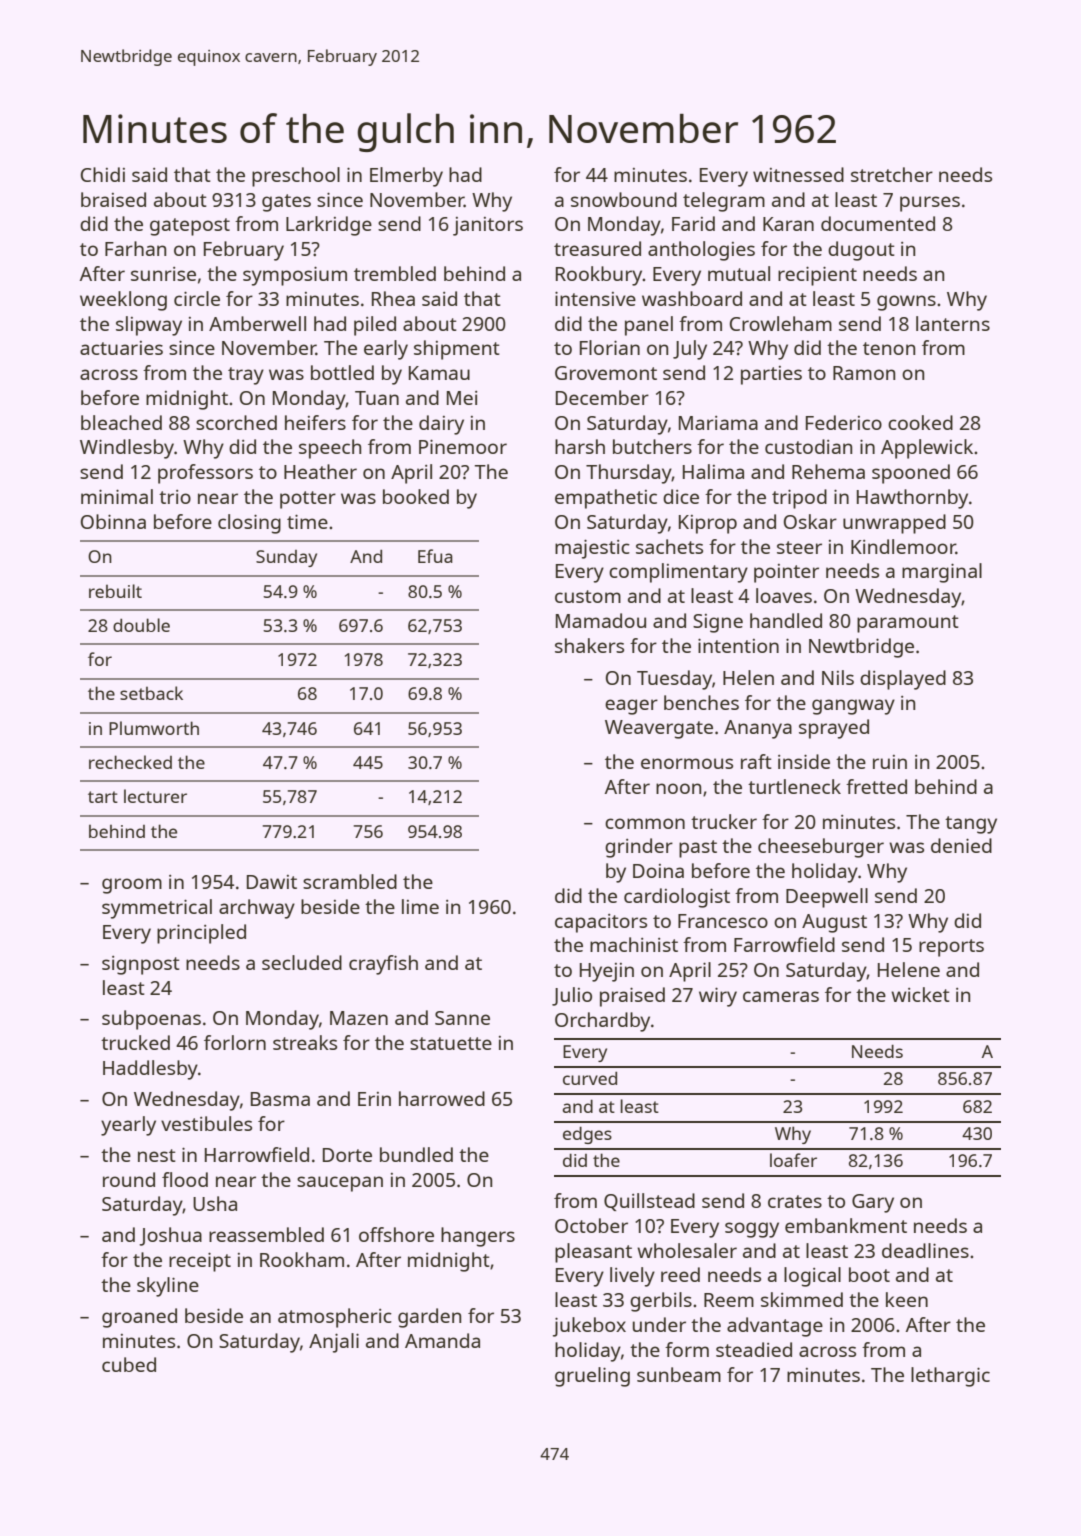  I want to click on stretcher, so click(892, 174).
